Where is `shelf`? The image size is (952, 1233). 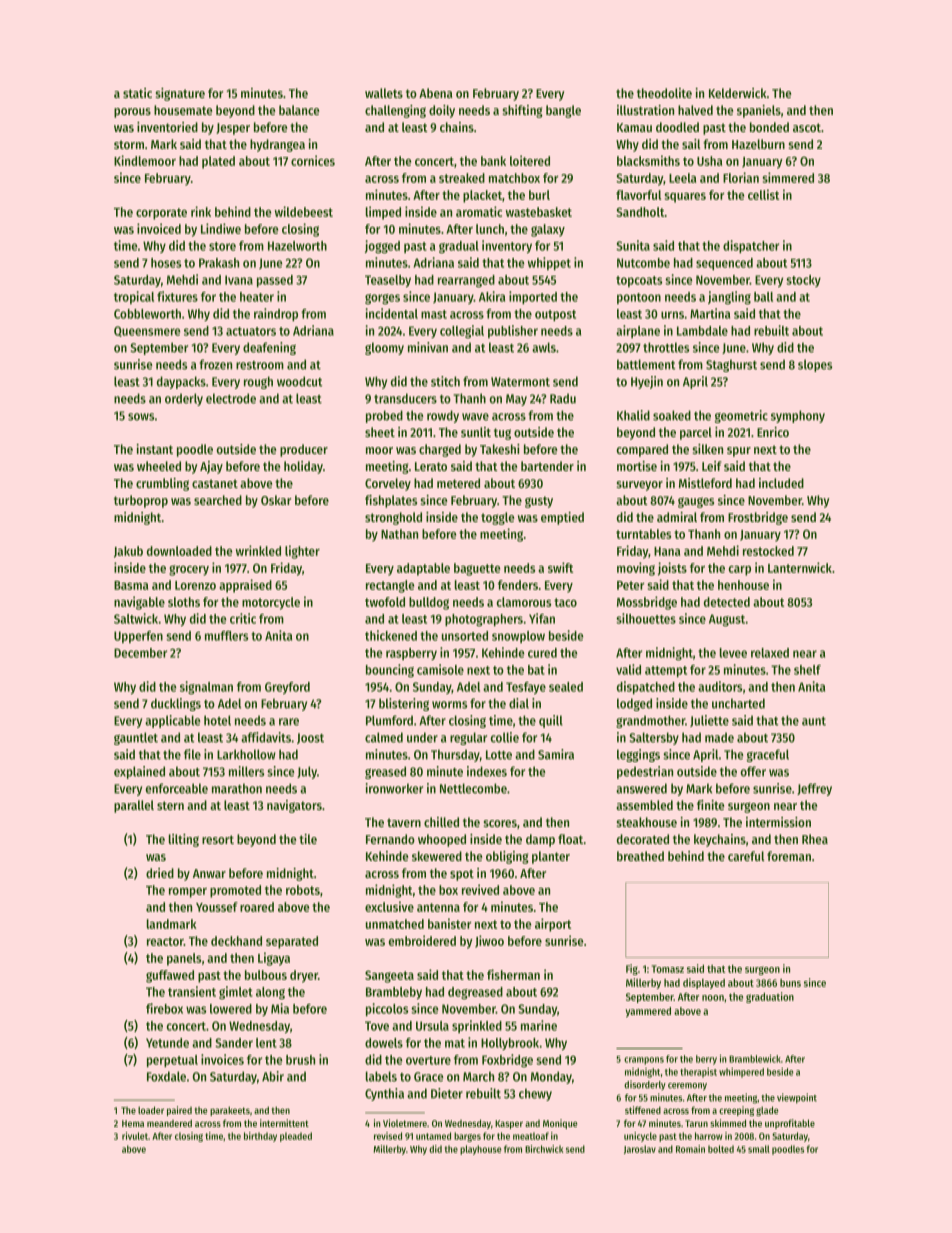
shelf is located at coordinates (807, 670).
